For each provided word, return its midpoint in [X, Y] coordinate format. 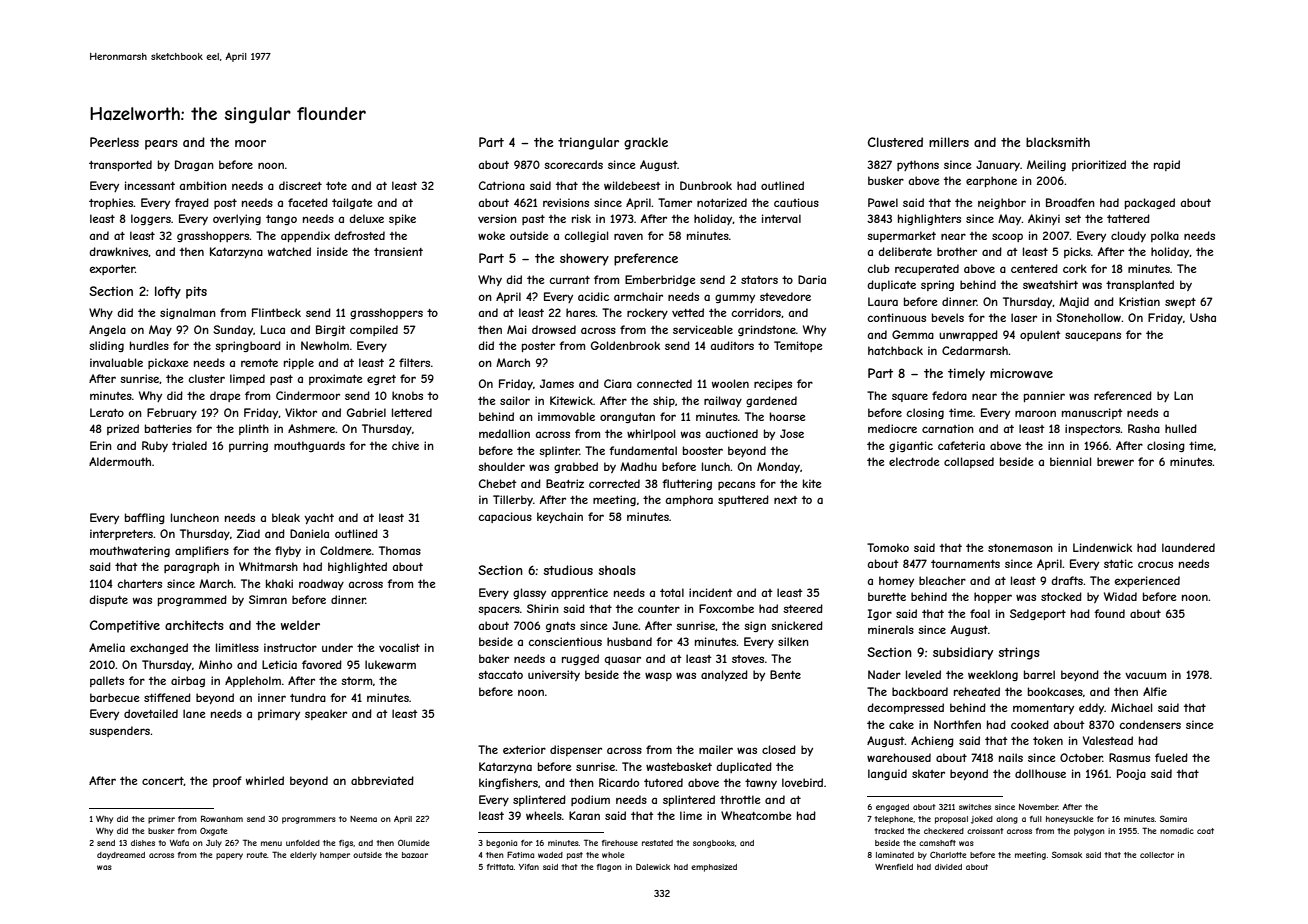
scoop [1007, 237]
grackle [646, 143]
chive [405, 445]
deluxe [366, 218]
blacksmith [1058, 142]
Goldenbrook [625, 345]
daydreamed [121, 856]
